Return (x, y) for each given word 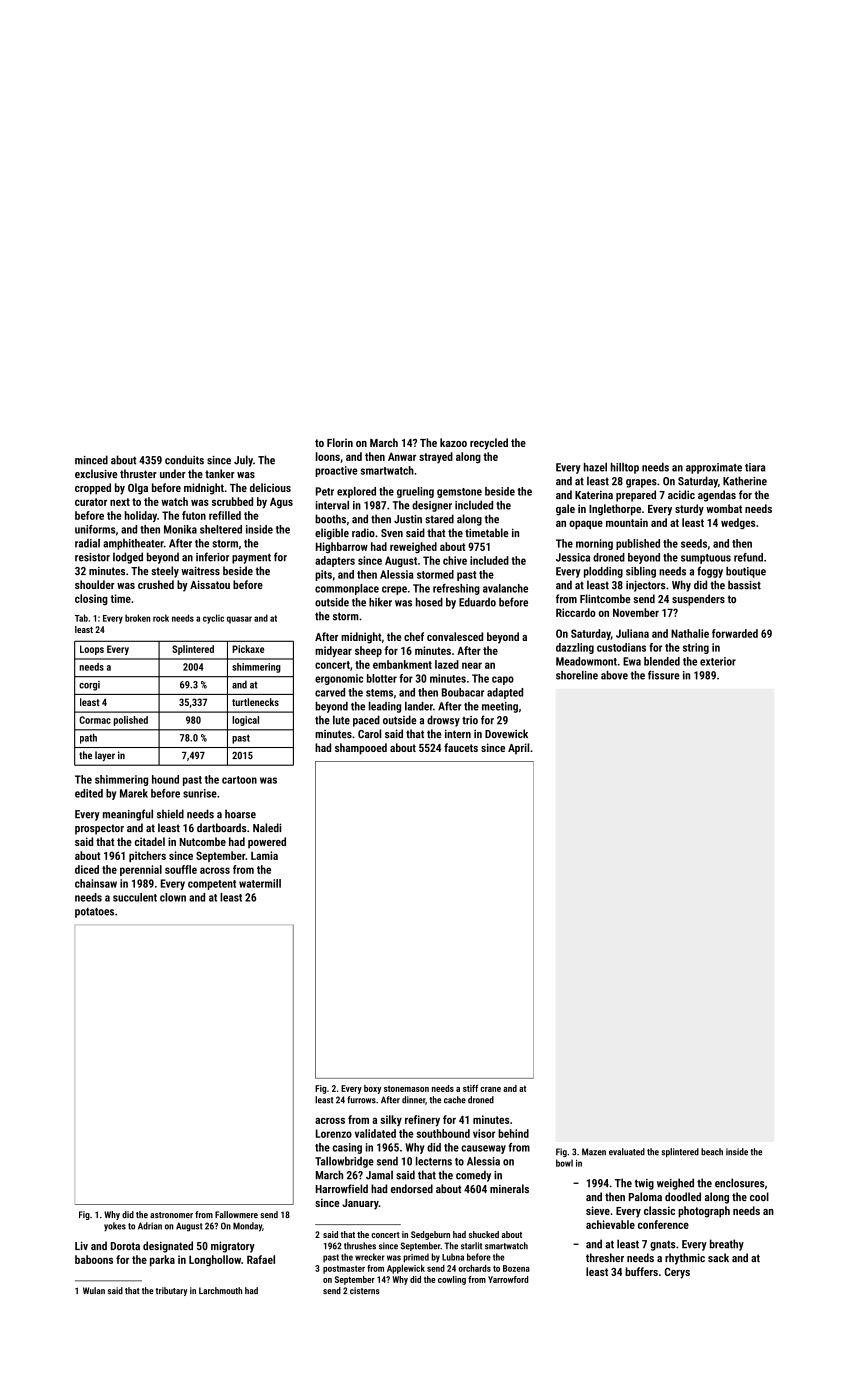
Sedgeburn (430, 1235)
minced (91, 460)
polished (131, 721)
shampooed (361, 749)
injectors (646, 586)
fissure (663, 675)
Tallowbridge (344, 1162)
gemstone (459, 493)
